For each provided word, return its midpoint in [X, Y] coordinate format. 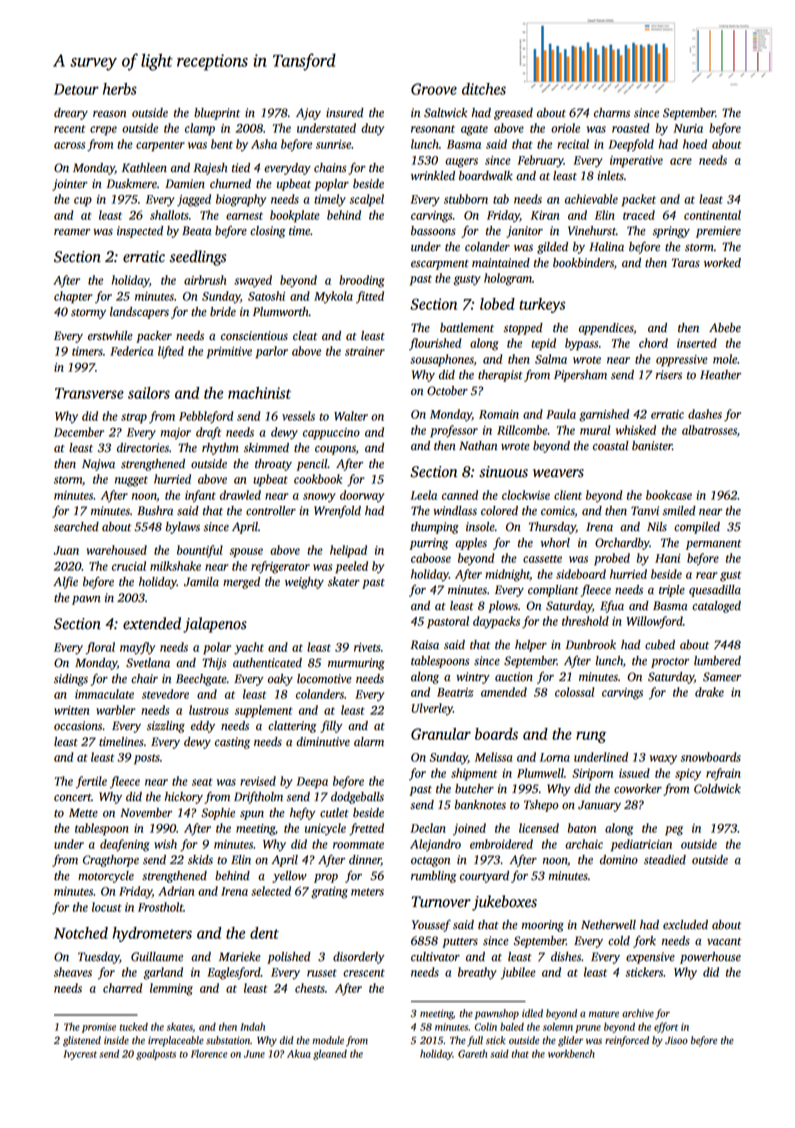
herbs [120, 89]
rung [591, 737]
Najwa [98, 465]
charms [612, 113]
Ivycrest [80, 1055]
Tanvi [645, 511]
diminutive [323, 742]
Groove [434, 89]
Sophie [218, 814]
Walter [351, 416]
